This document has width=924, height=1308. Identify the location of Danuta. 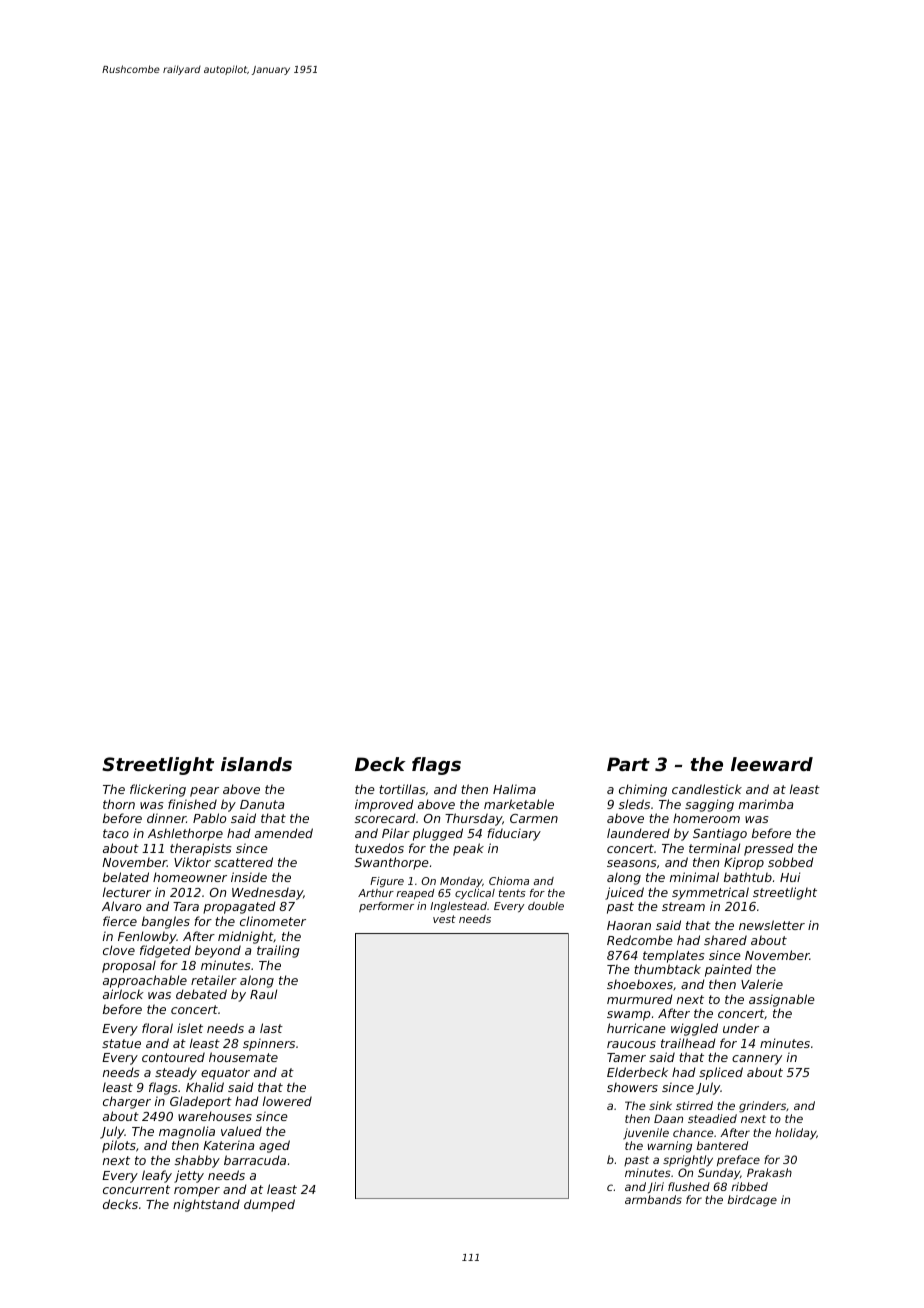
(262, 804).
